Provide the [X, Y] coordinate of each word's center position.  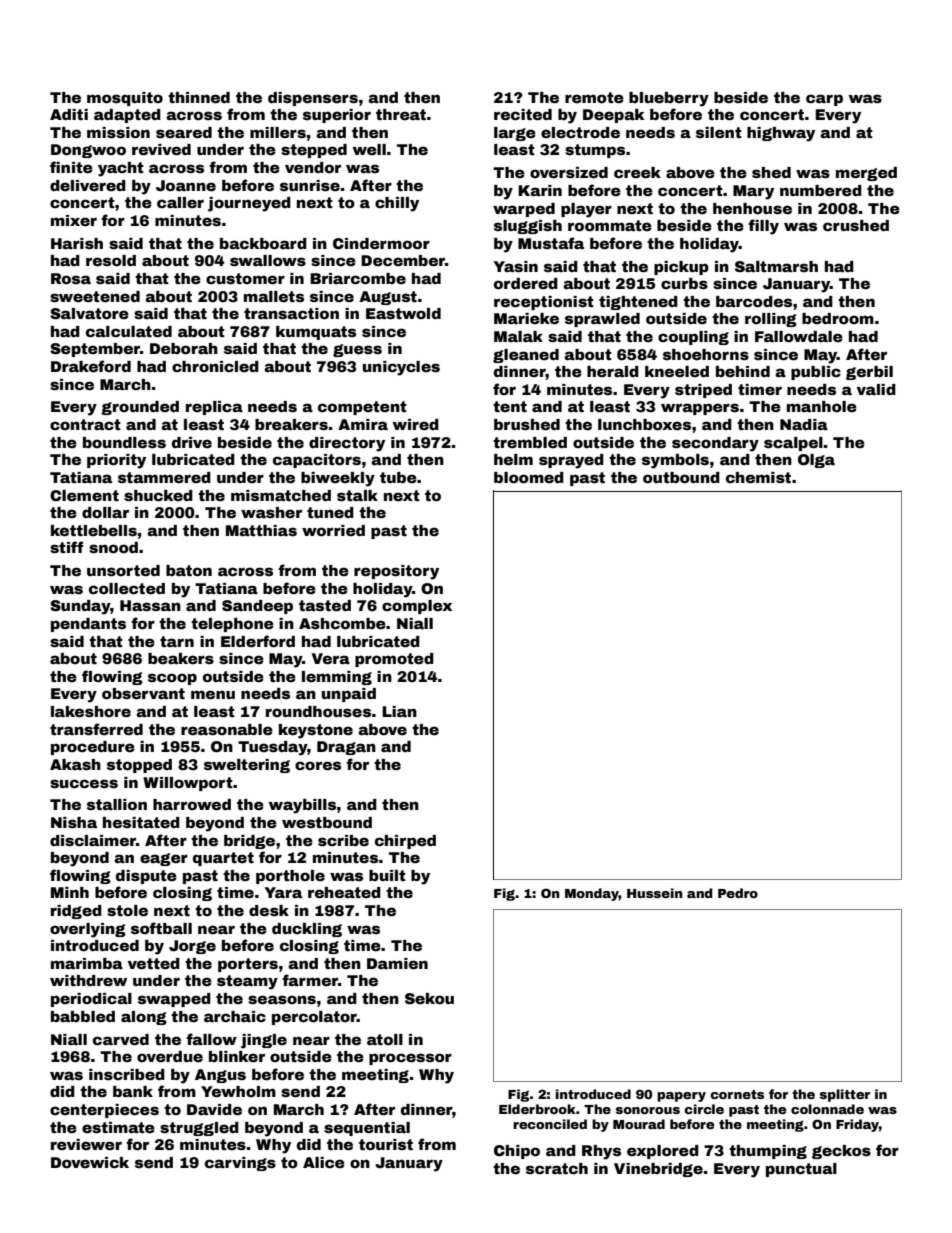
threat [401, 114]
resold [111, 260]
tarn [177, 641]
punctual [801, 1170]
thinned [199, 97]
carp [824, 100]
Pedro [738, 893]
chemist [758, 477]
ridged [76, 912]
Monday [592, 894]
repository [396, 572]
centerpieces [104, 1111]
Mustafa [551, 243]
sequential [367, 1129]
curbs [684, 283]
